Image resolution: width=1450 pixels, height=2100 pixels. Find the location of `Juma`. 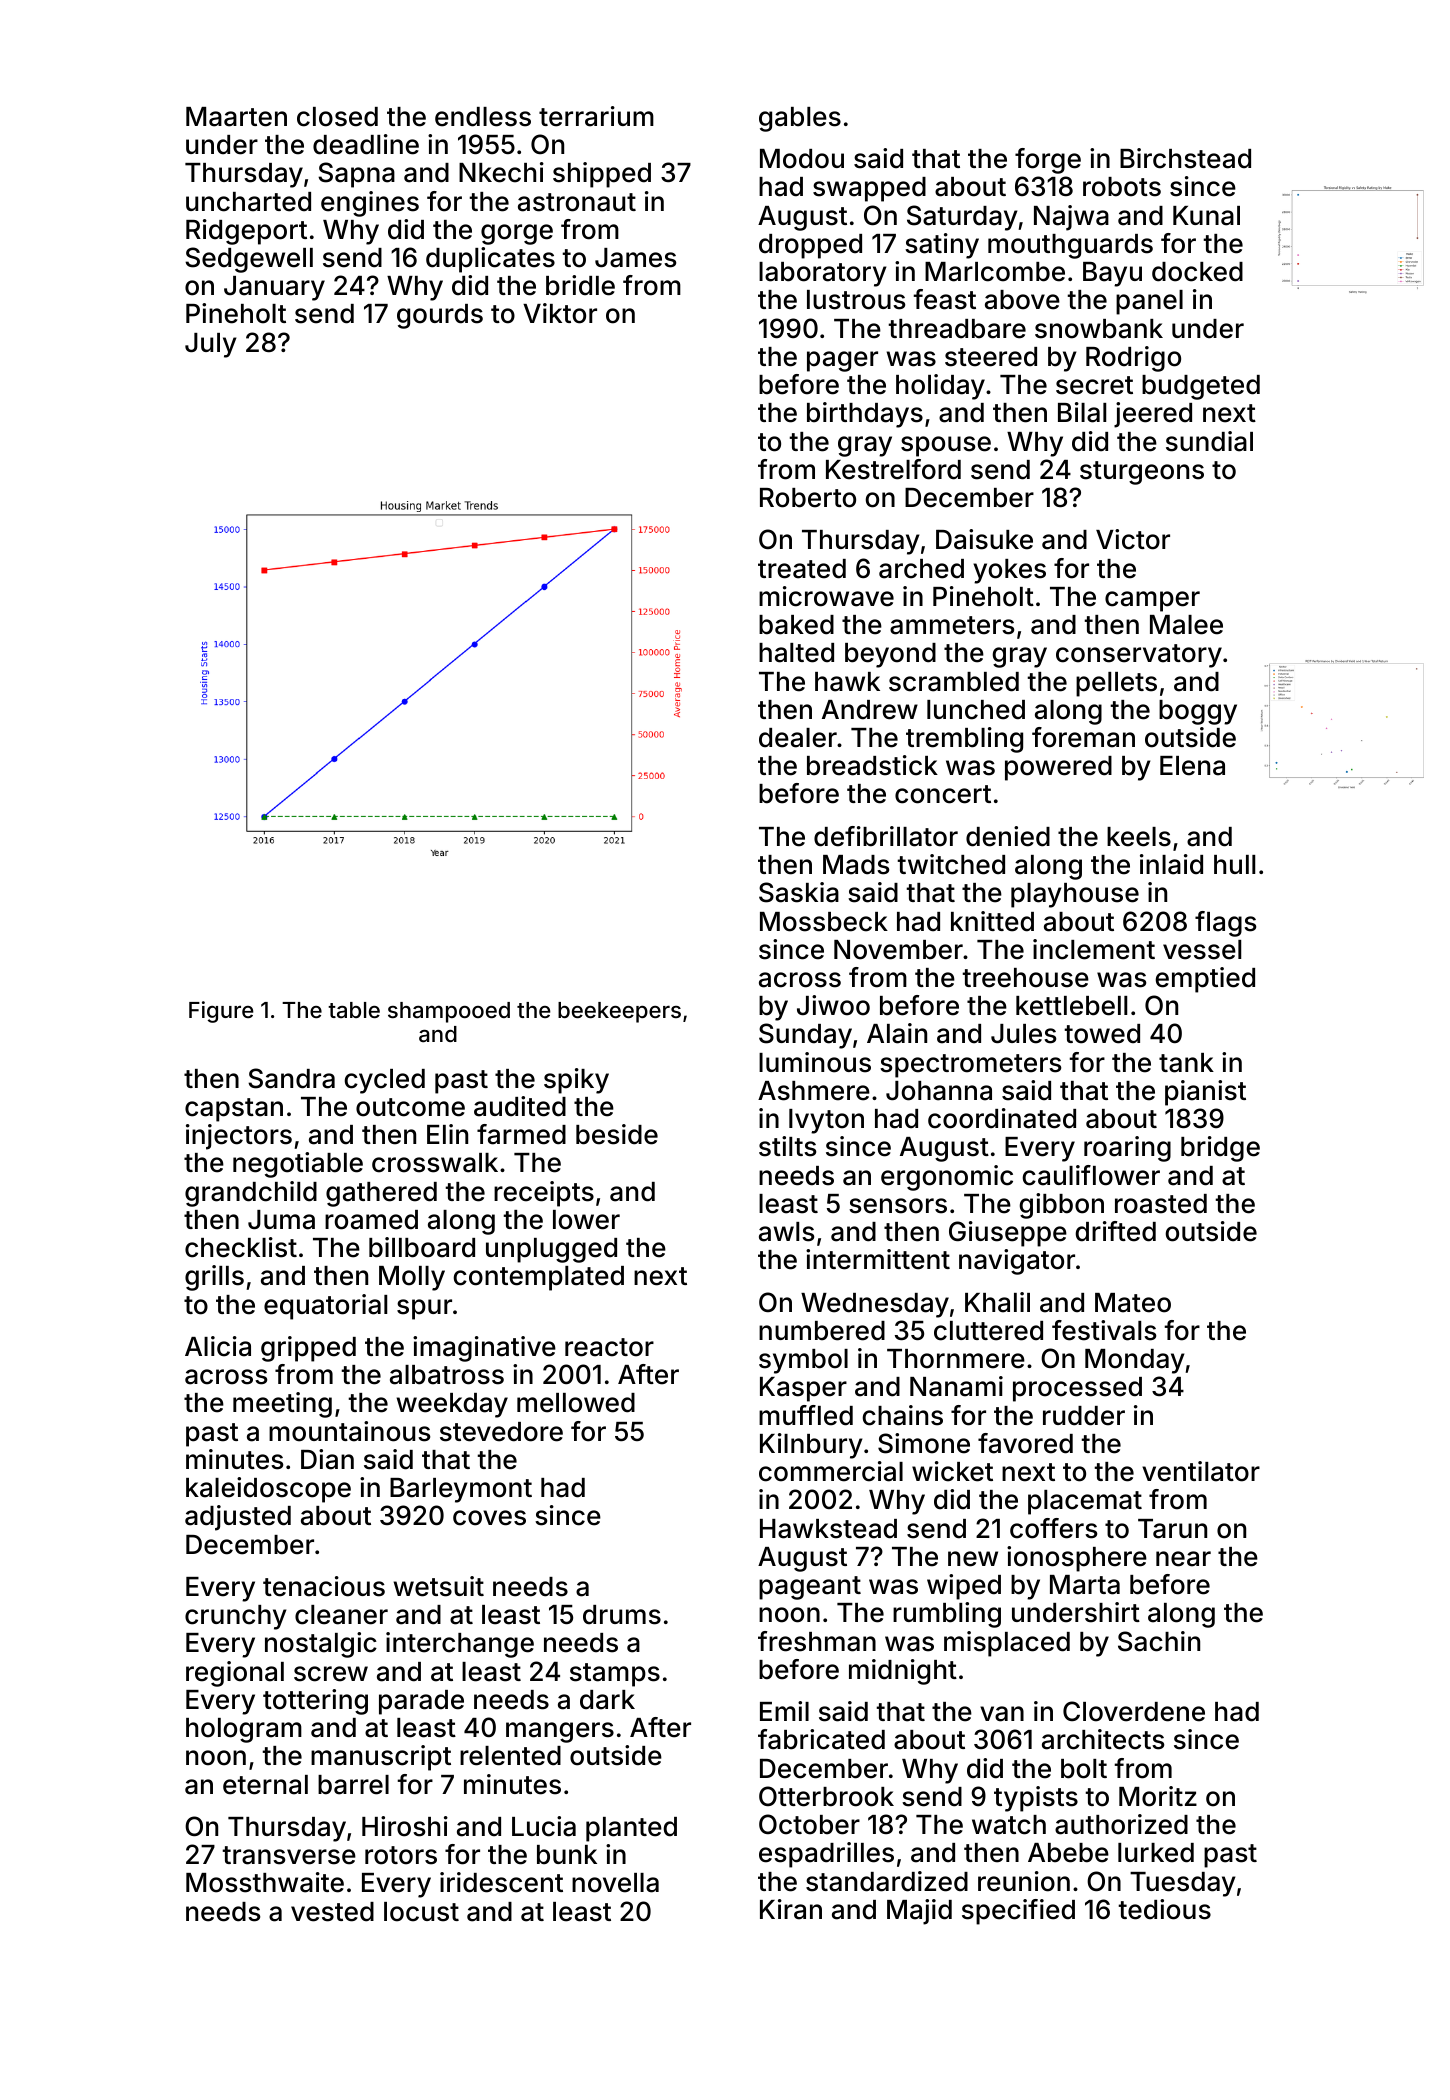

Juma is located at coordinates (281, 1220).
